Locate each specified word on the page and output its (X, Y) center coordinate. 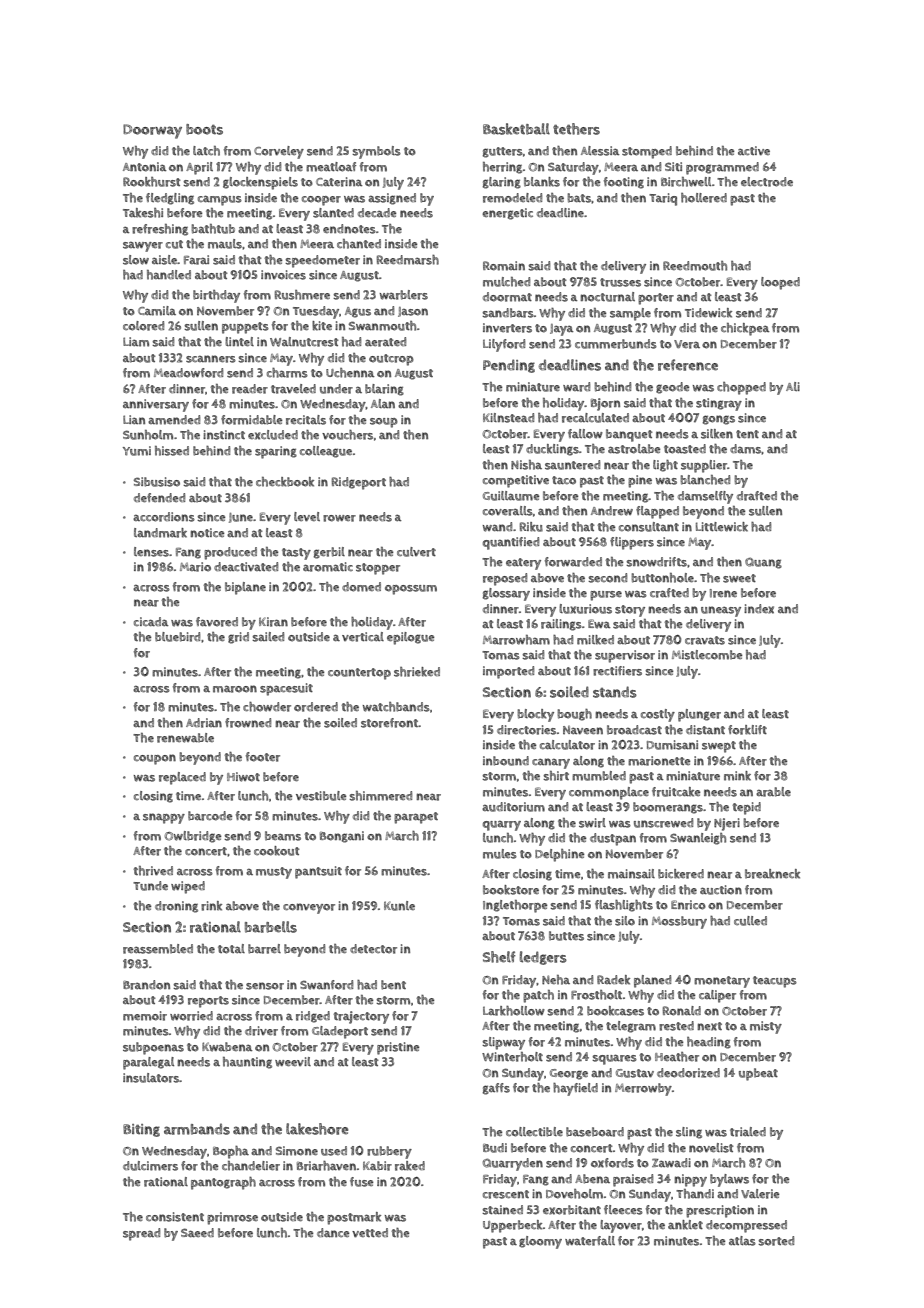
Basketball (516, 129)
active (754, 150)
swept (719, 747)
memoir (145, 1016)
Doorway (152, 131)
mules (500, 854)
